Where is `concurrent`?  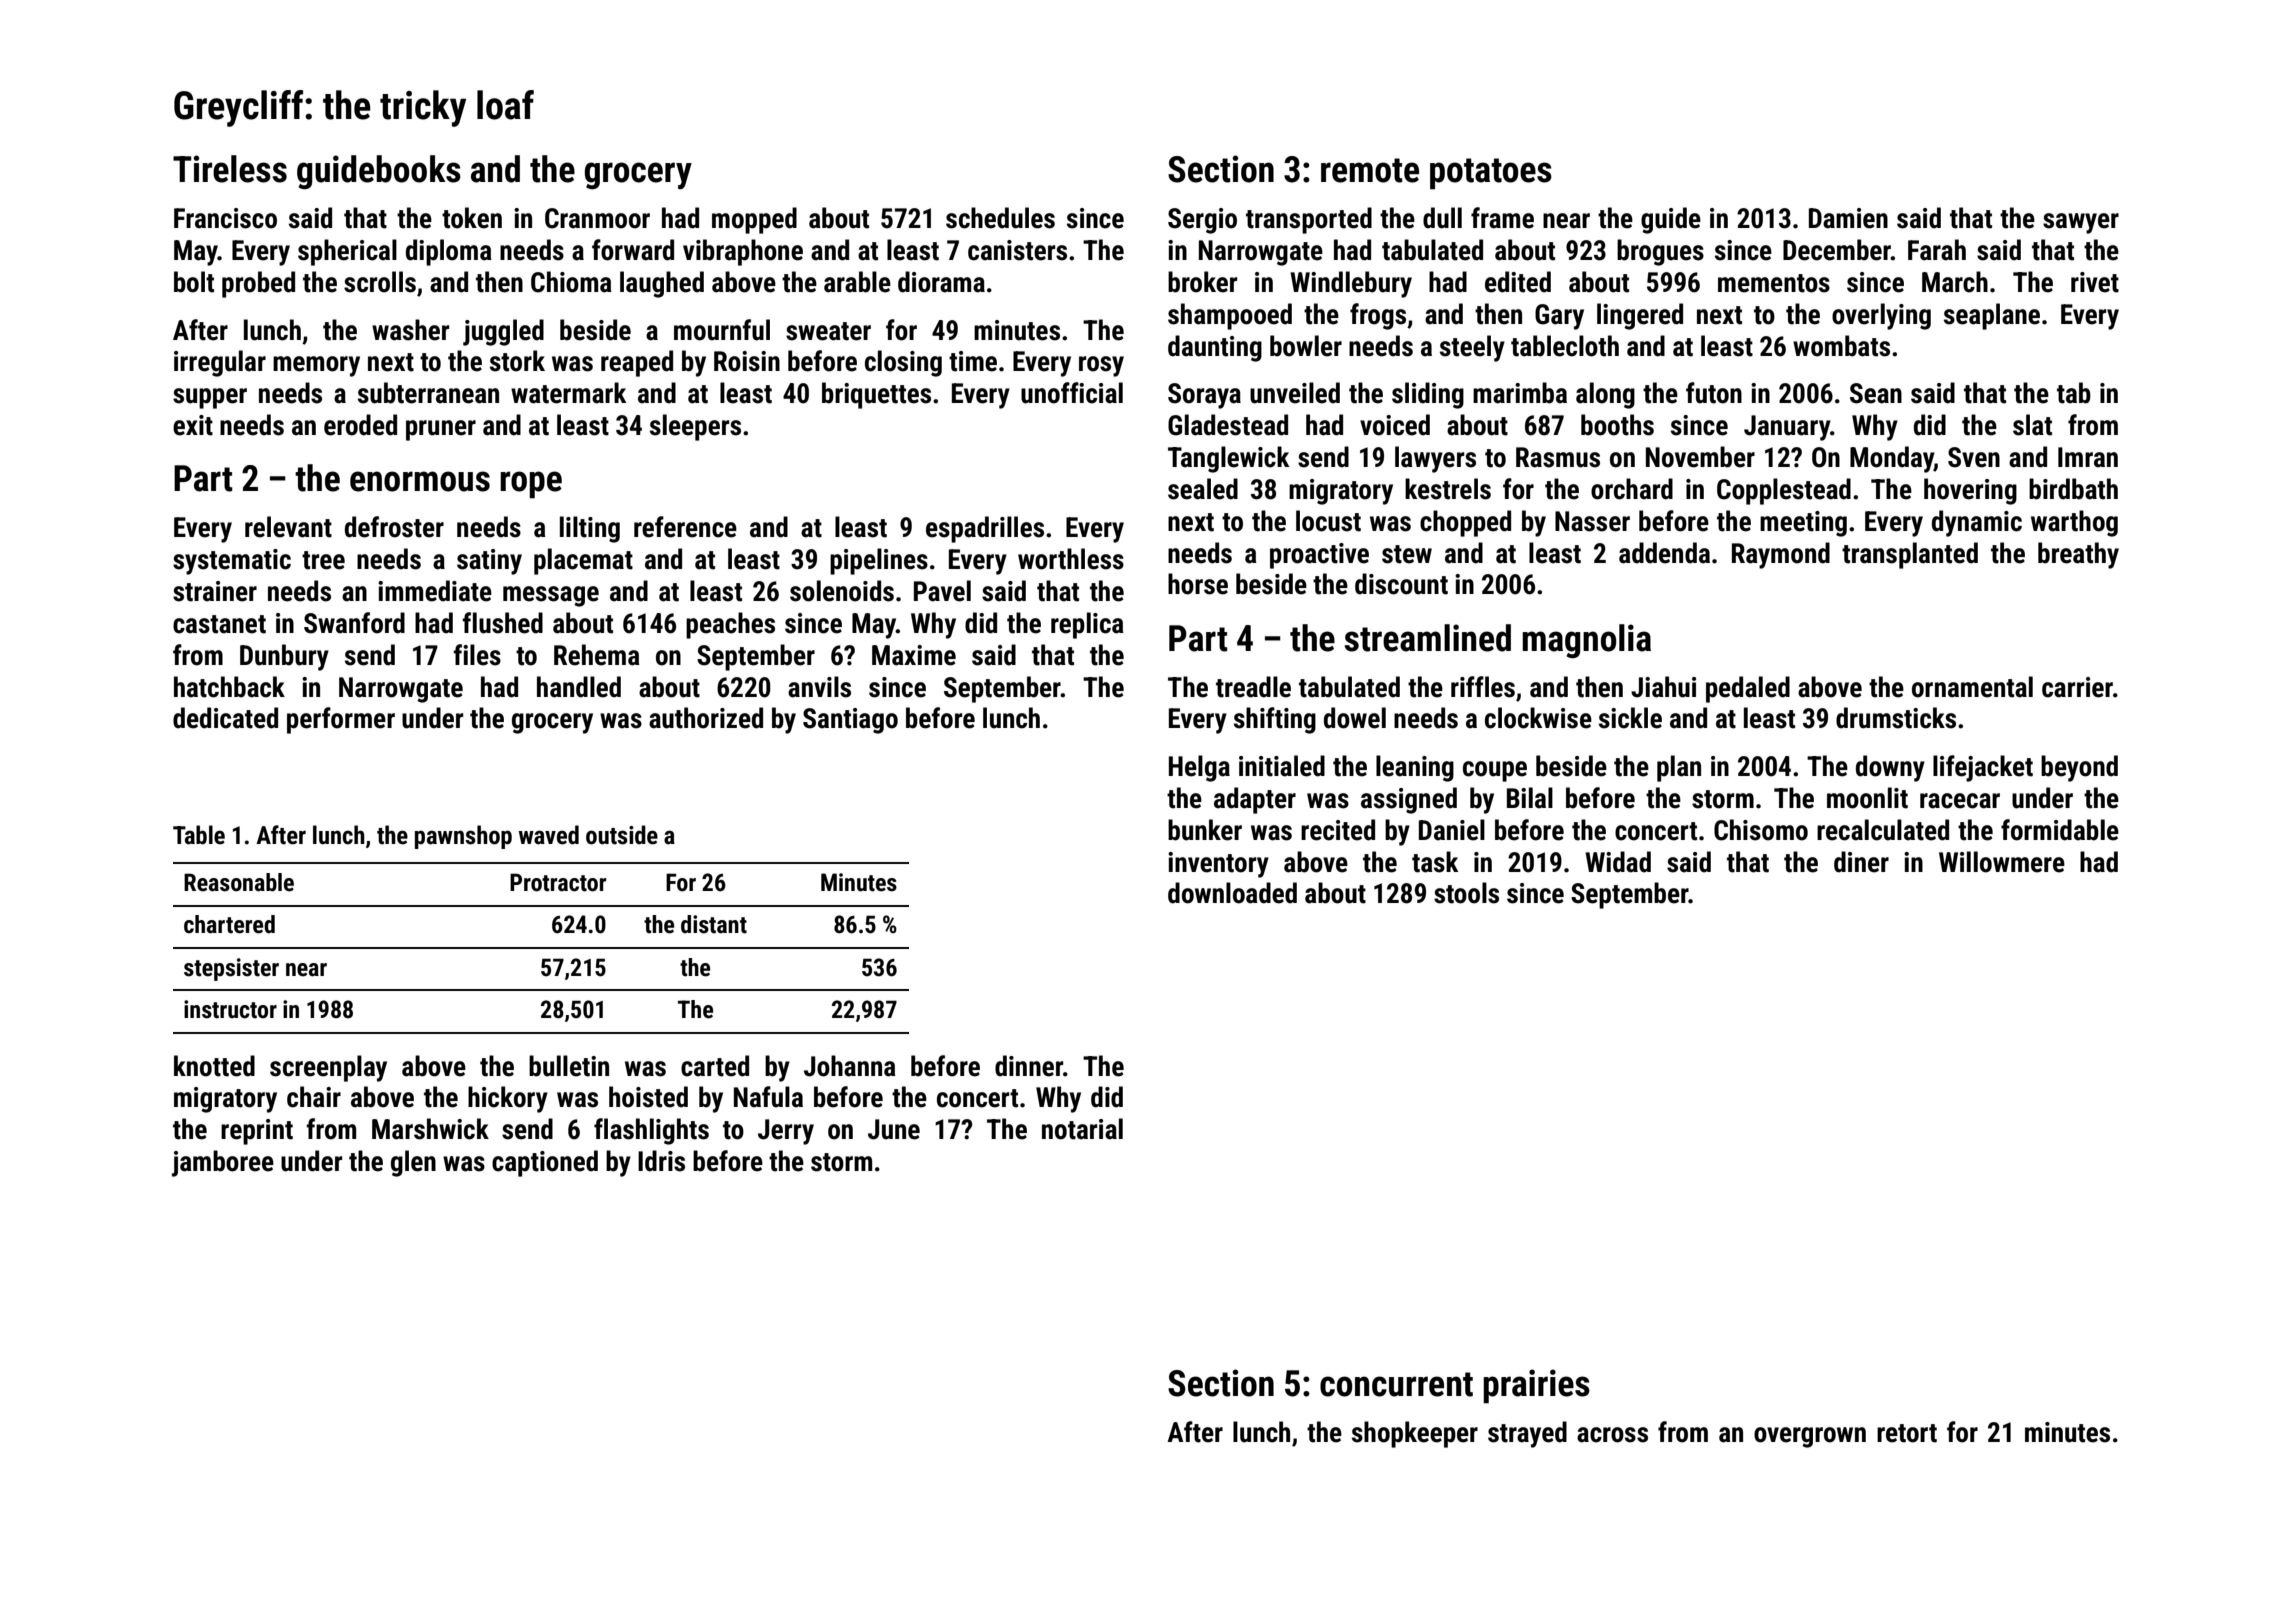
concurrent is located at coordinates (1396, 1384).
